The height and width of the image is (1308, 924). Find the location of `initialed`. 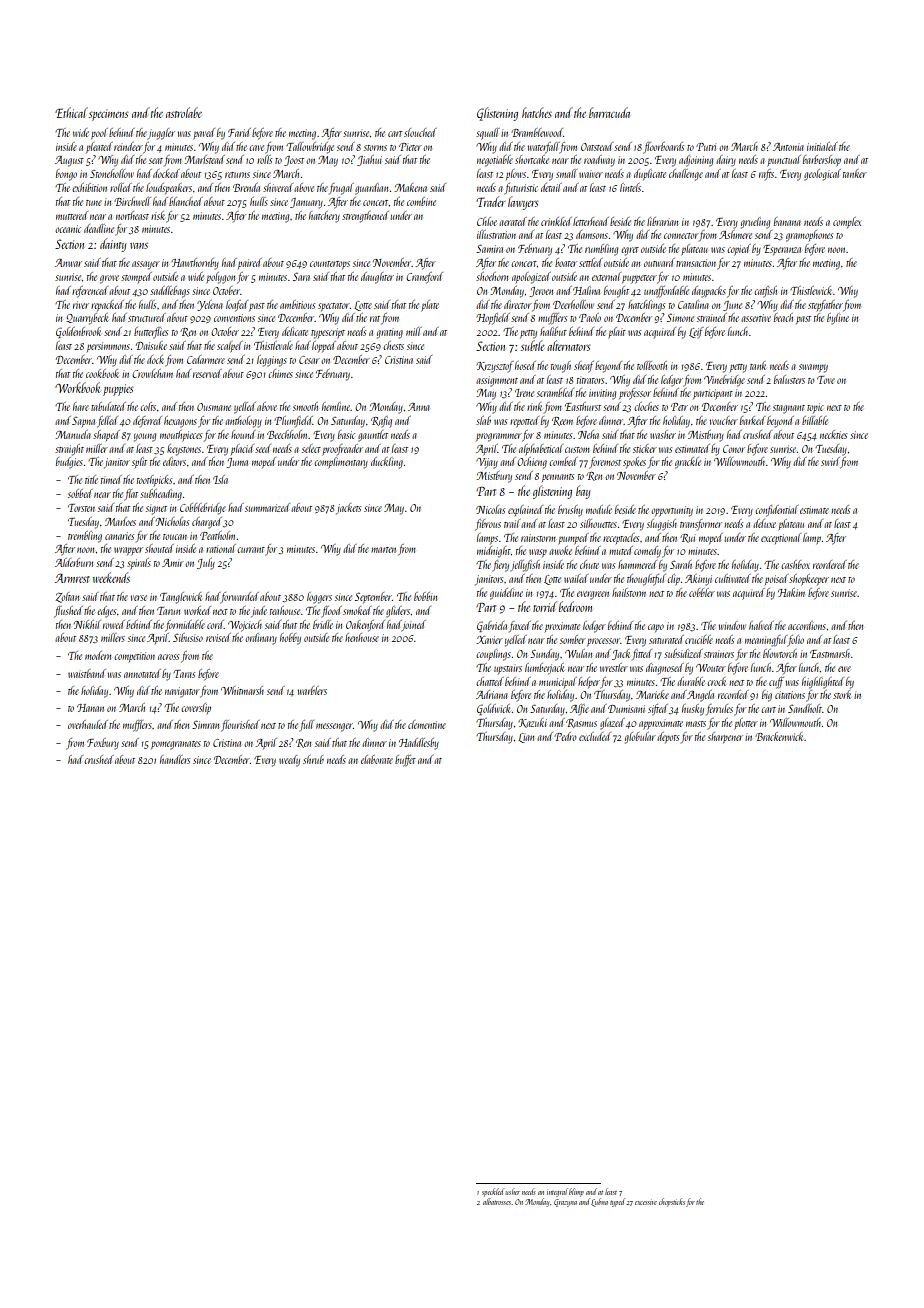

initialed is located at coordinates (822, 146).
